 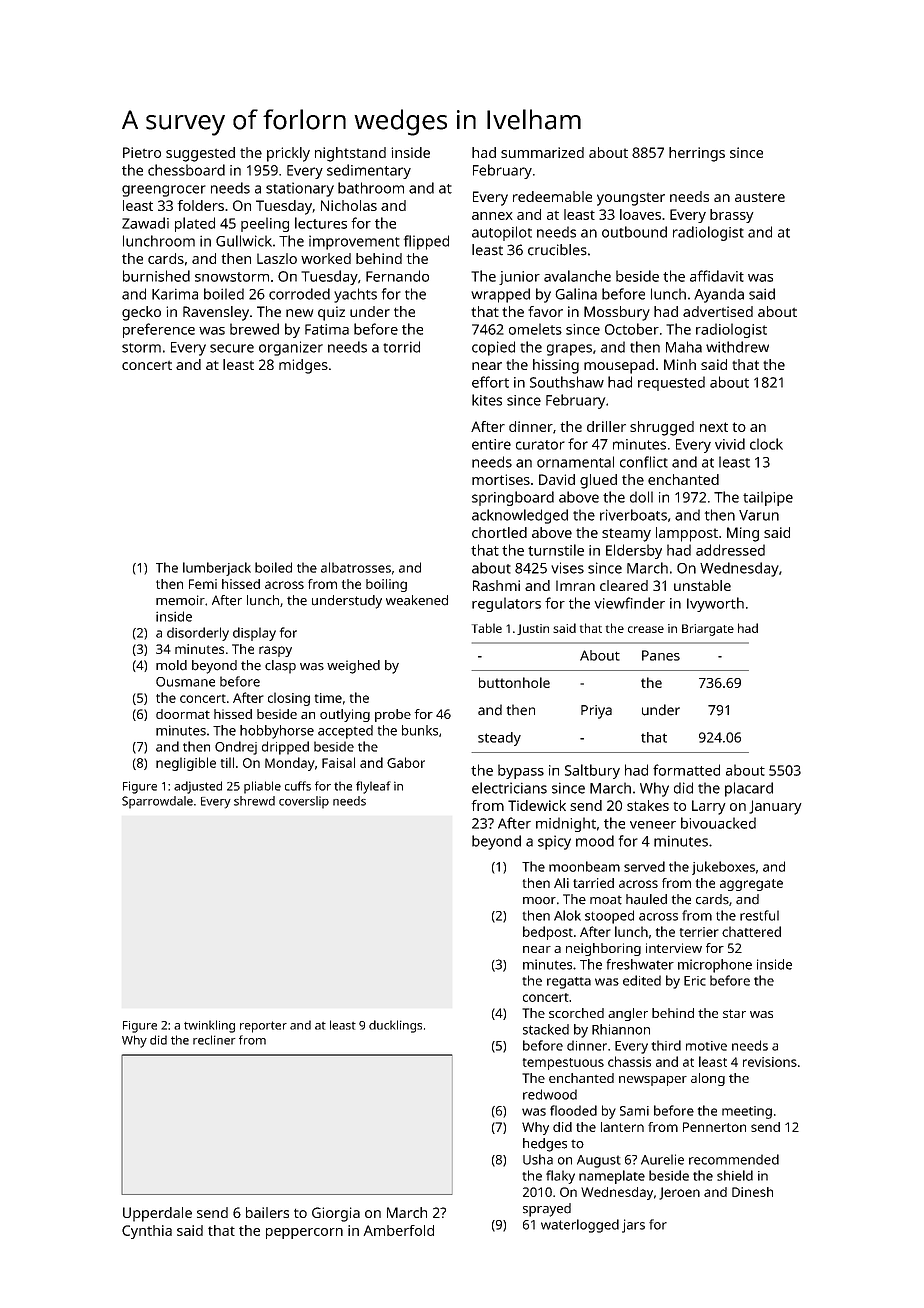 I want to click on Upperdale, so click(x=157, y=1214).
